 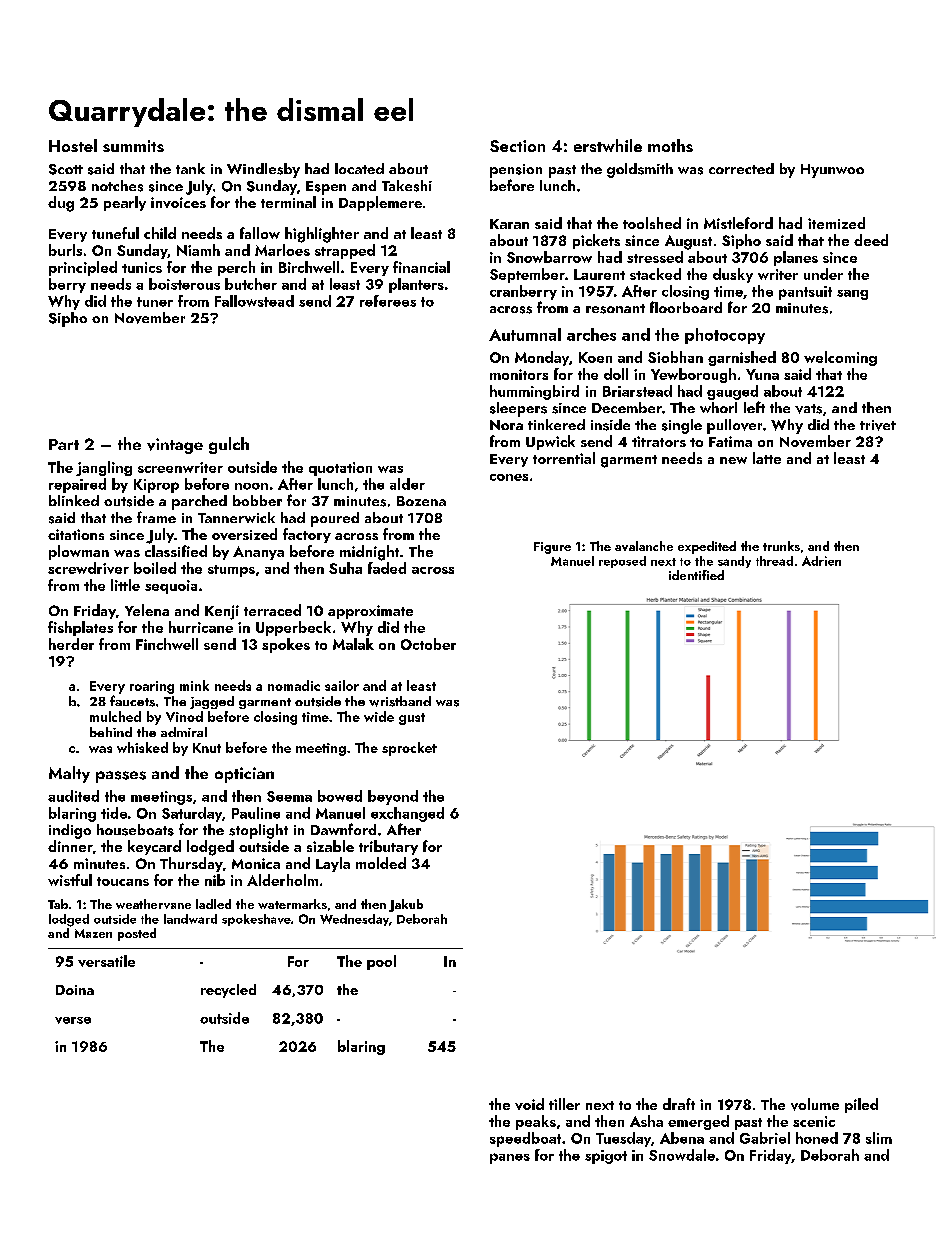 What do you see at coordinates (606, 1157) in the document?
I see `spigot` at bounding box center [606, 1157].
